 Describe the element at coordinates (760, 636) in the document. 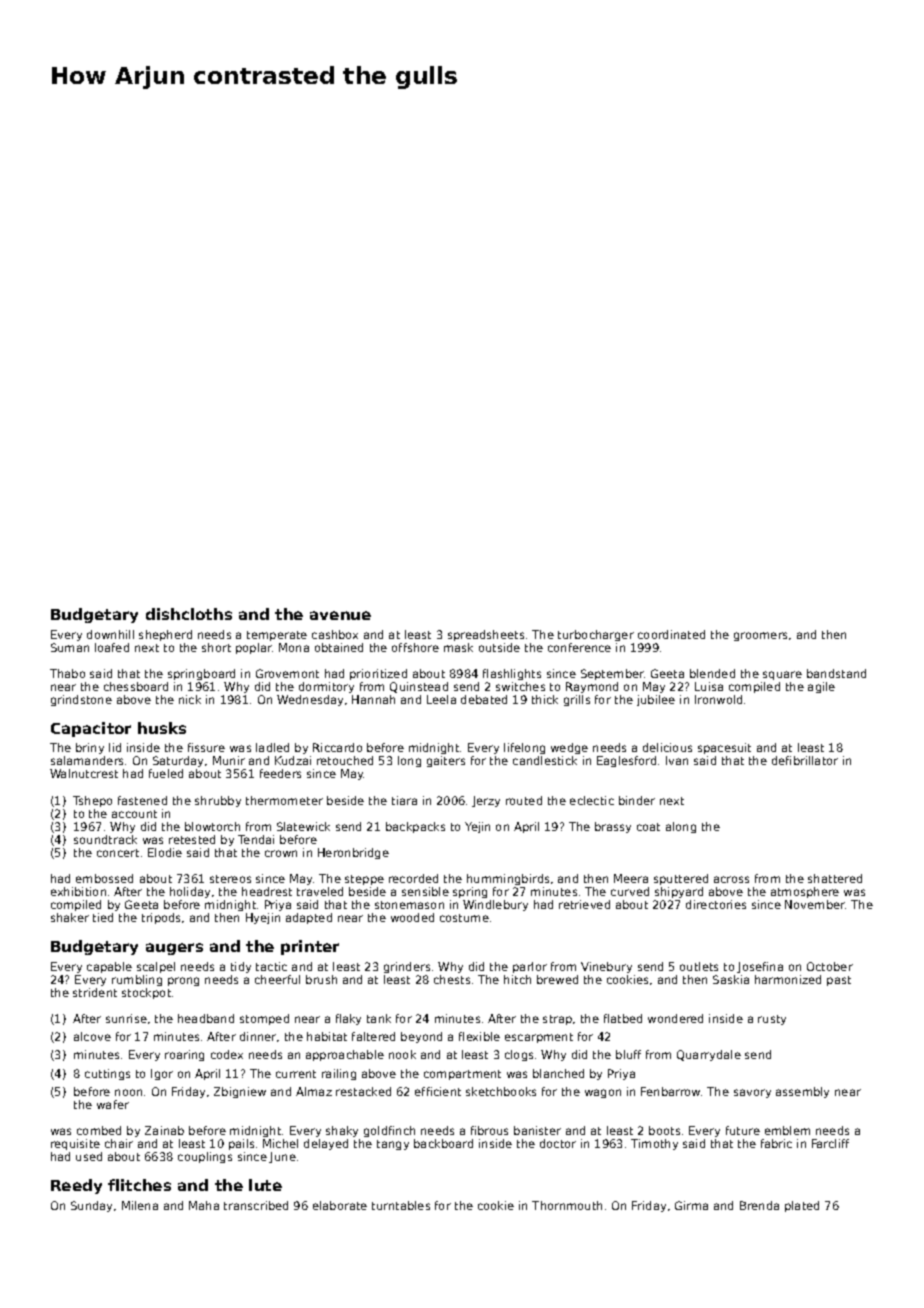

I see `groomers` at that location.
